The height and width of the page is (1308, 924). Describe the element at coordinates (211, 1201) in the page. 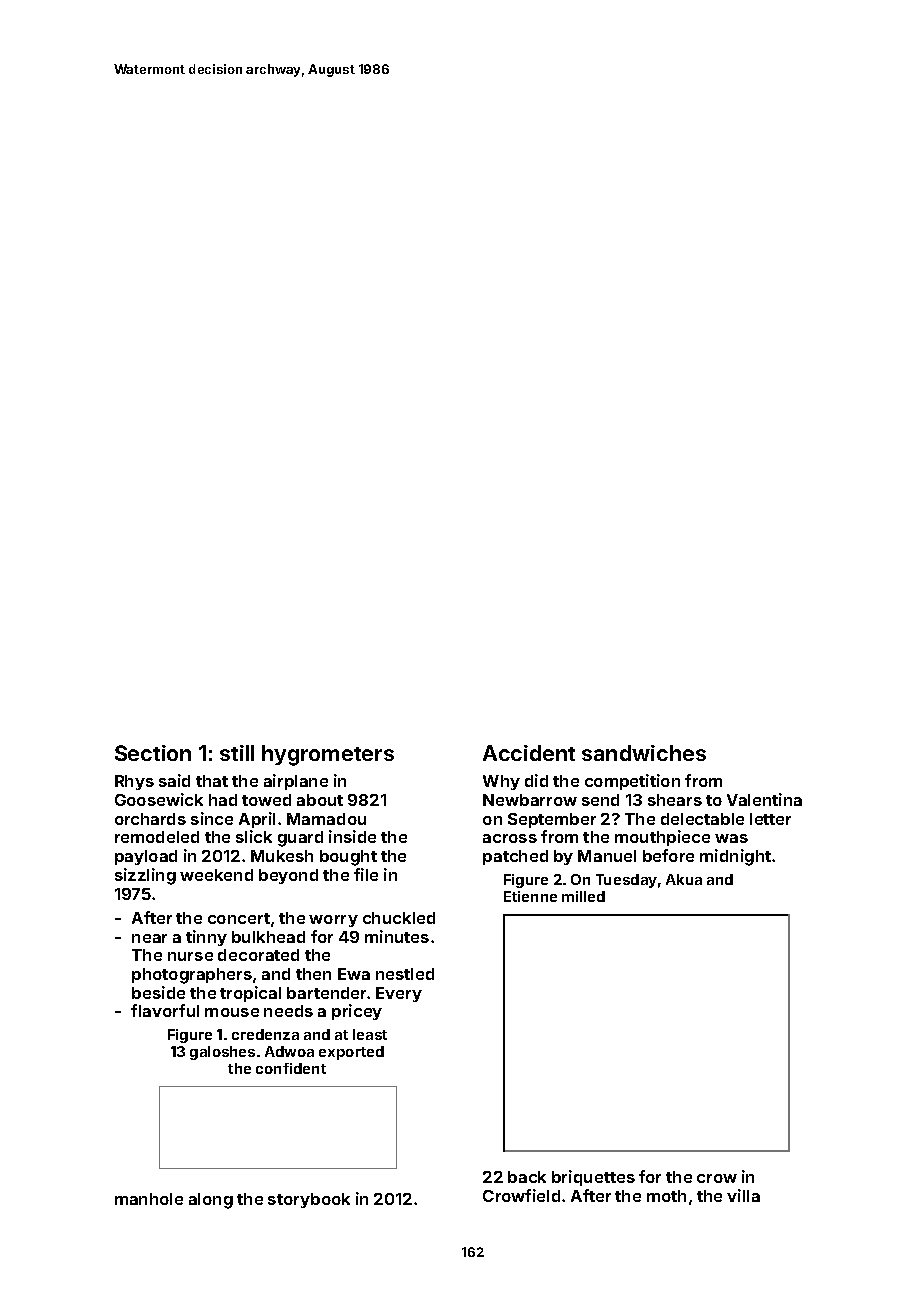

I see `along` at that location.
